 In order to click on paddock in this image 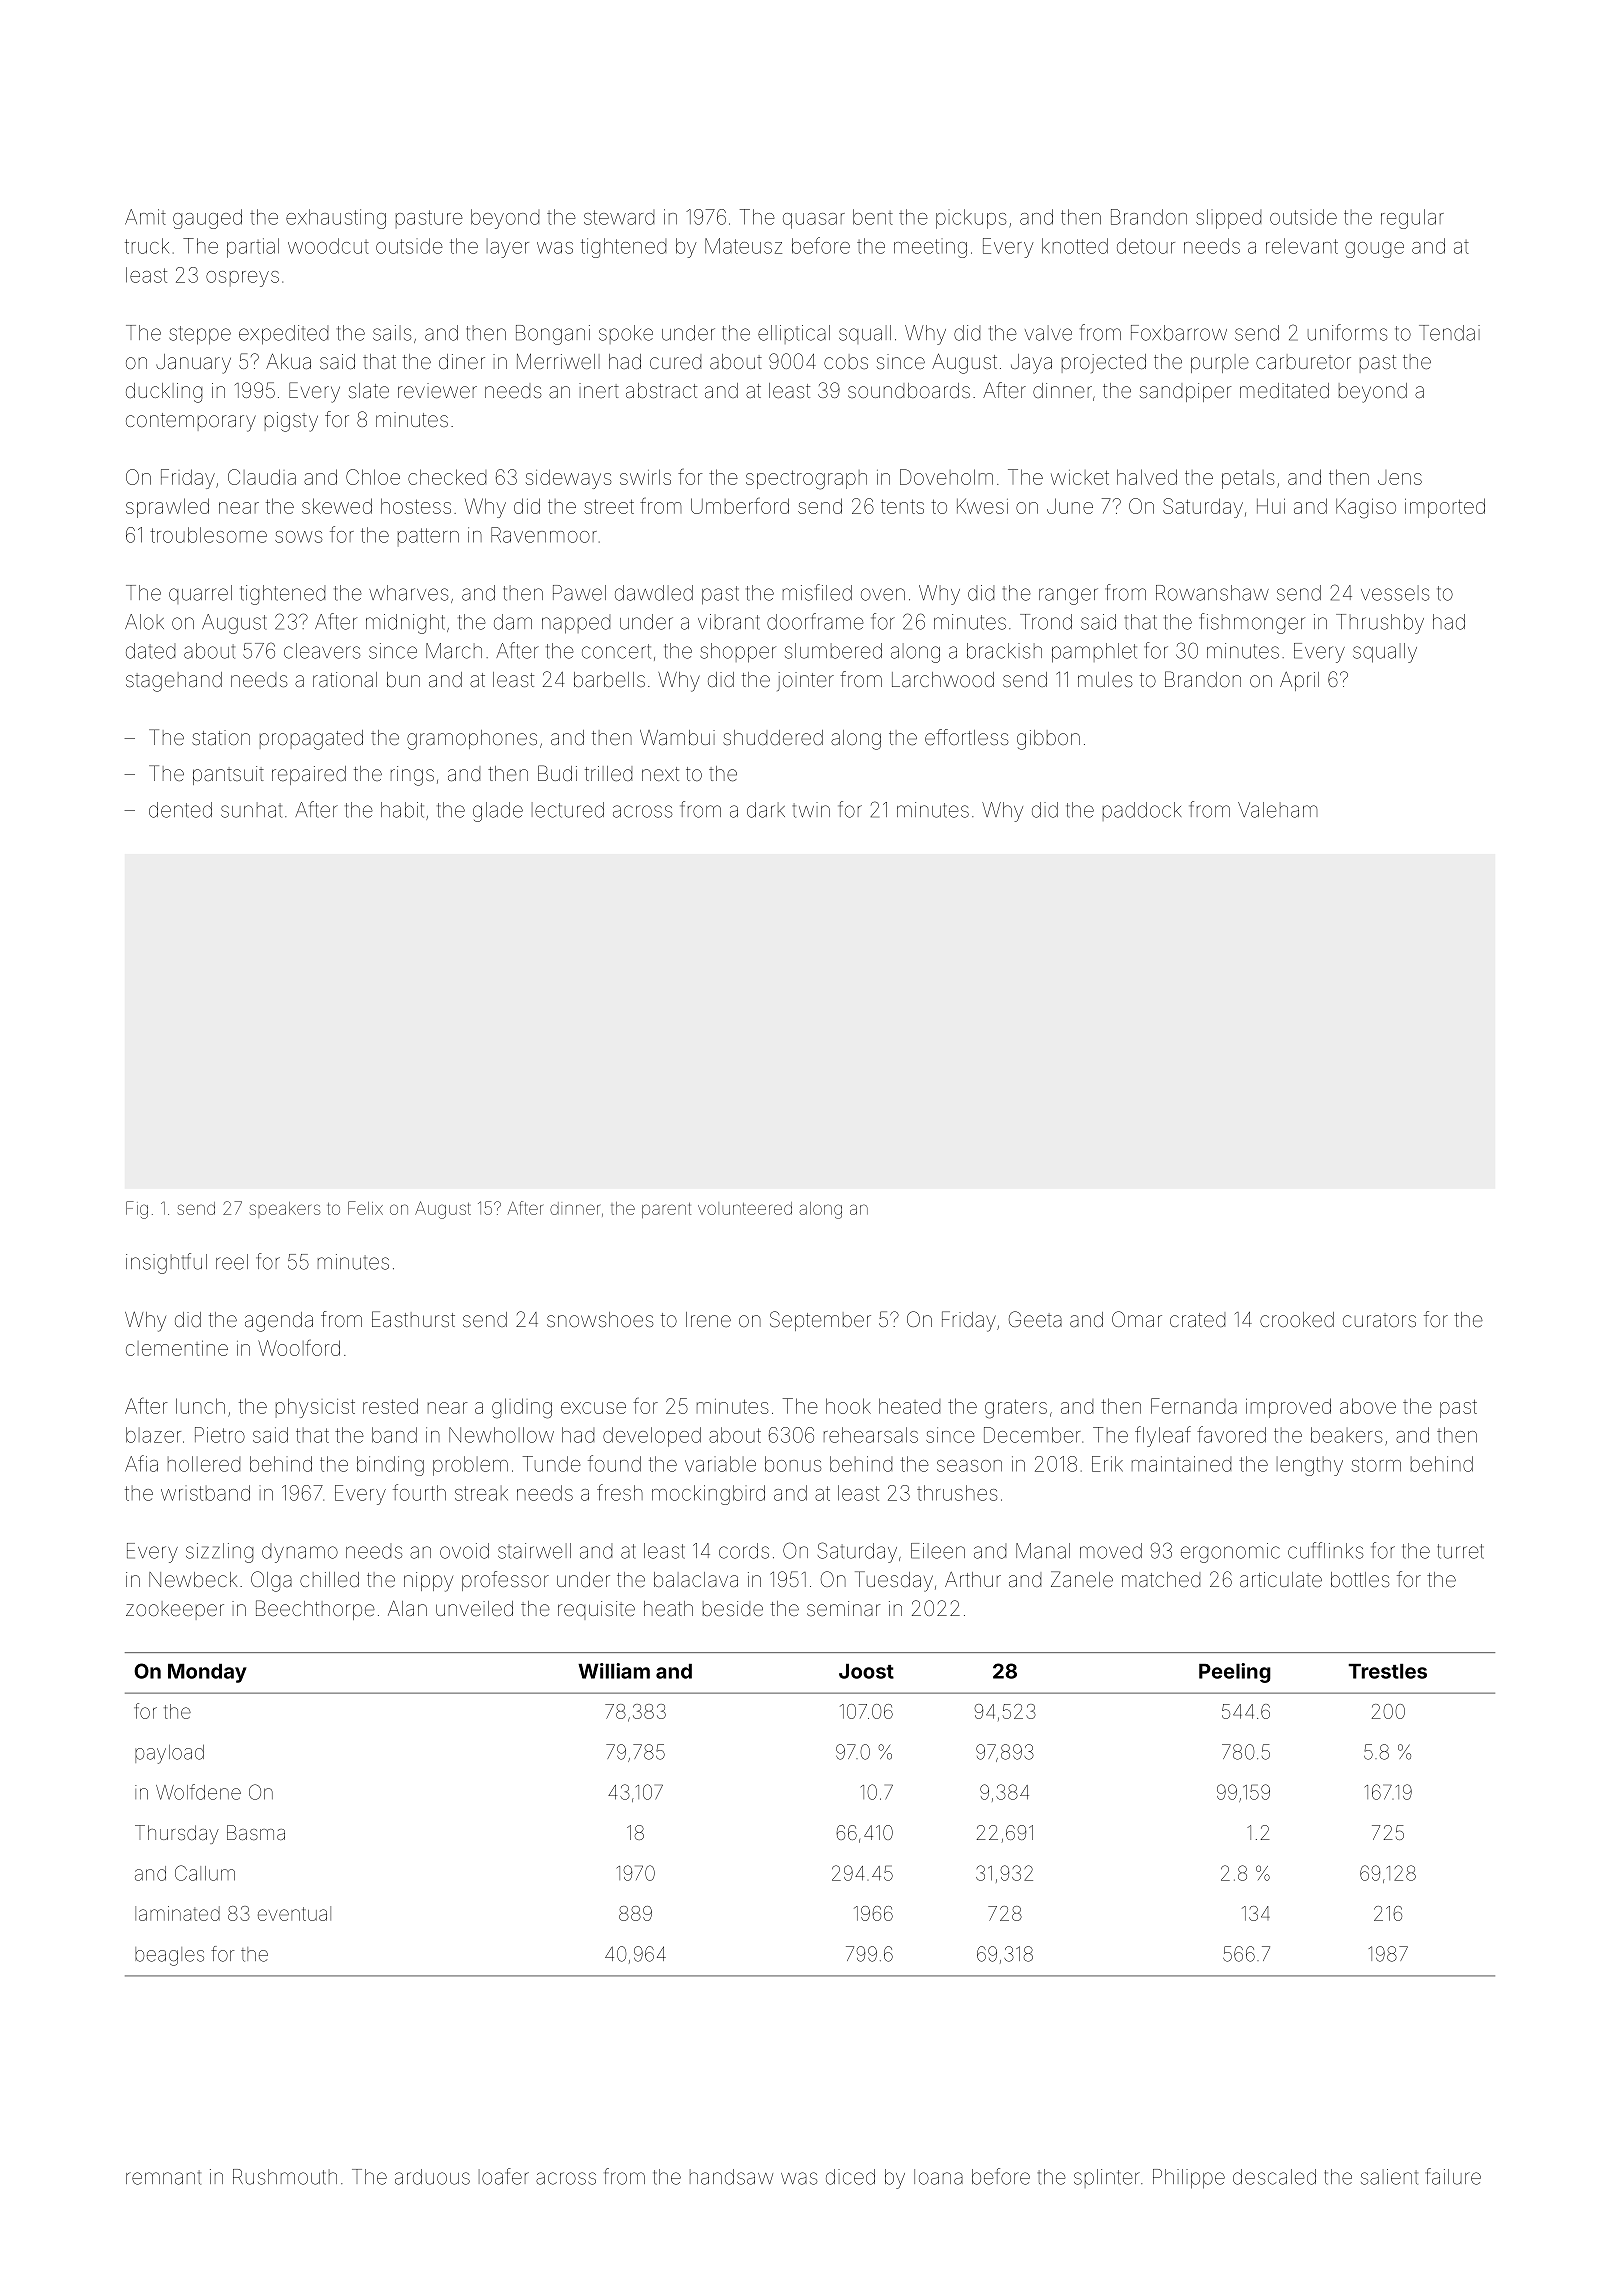, I will do `click(1142, 811)`.
